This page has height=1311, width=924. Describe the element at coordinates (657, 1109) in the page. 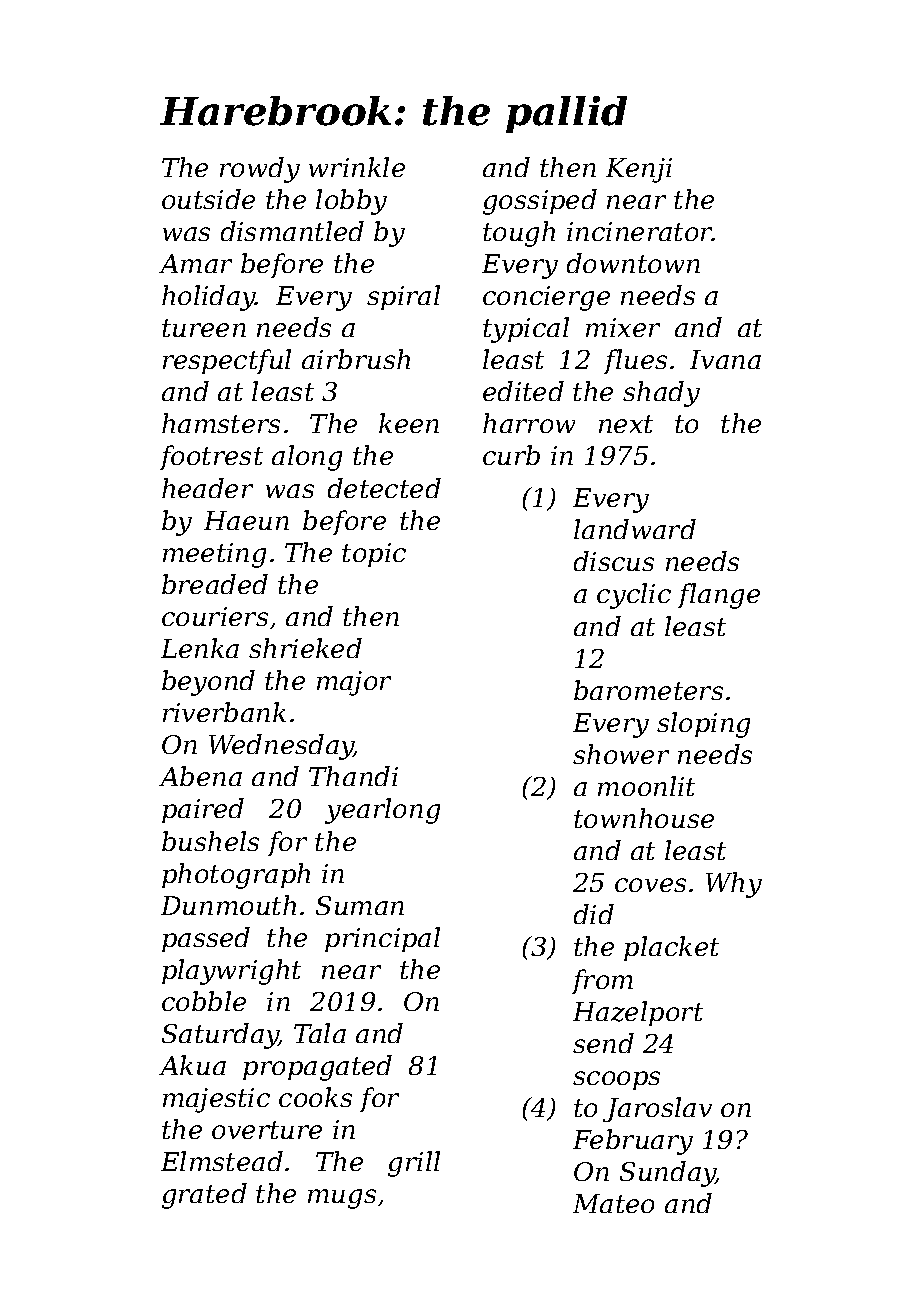

I see `Jaroslav` at that location.
